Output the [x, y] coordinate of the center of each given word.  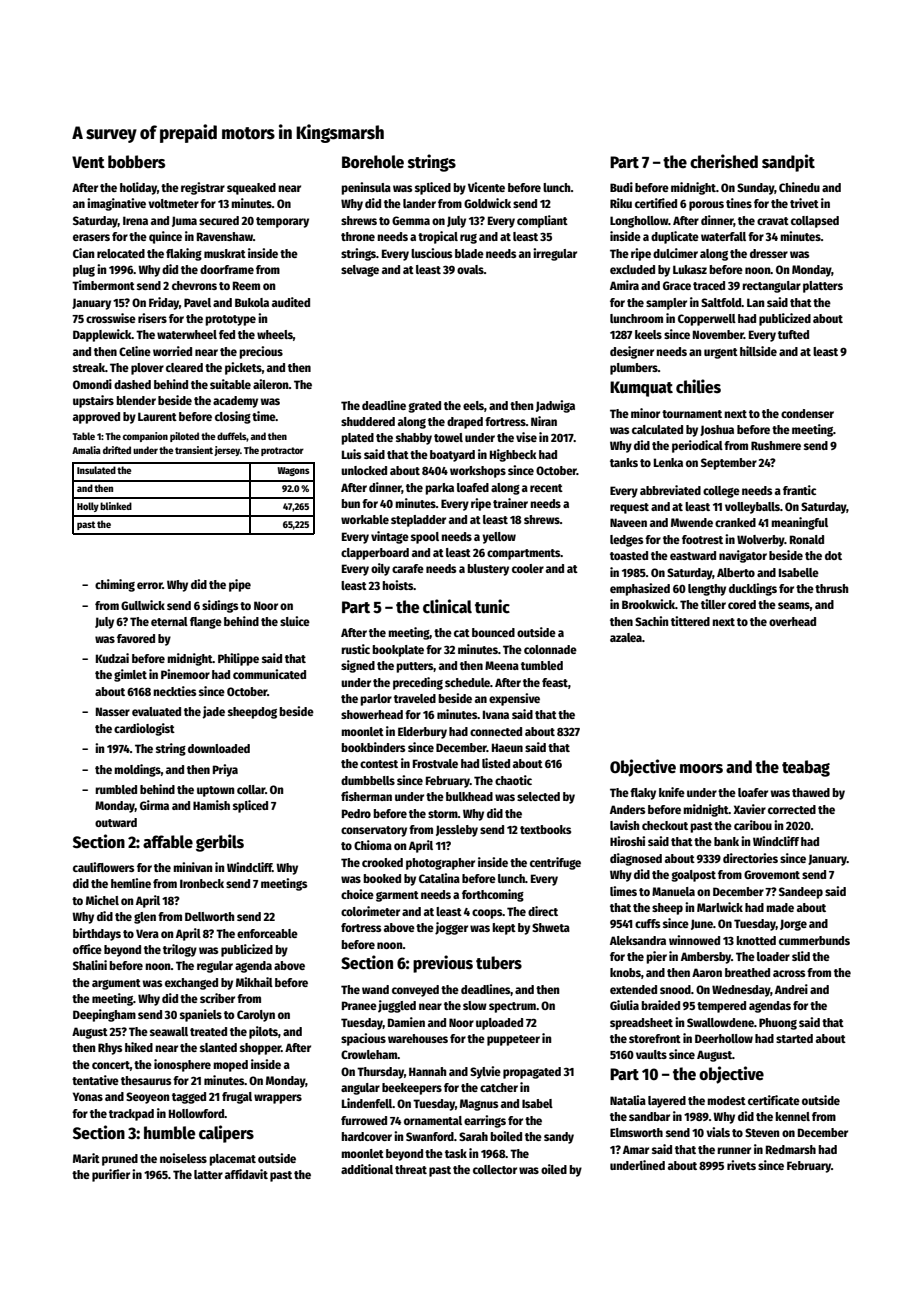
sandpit [788, 163]
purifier [111, 1175]
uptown [215, 791]
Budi [621, 187]
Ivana [496, 714]
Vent [88, 162]
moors [701, 769]
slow [475, 1005]
